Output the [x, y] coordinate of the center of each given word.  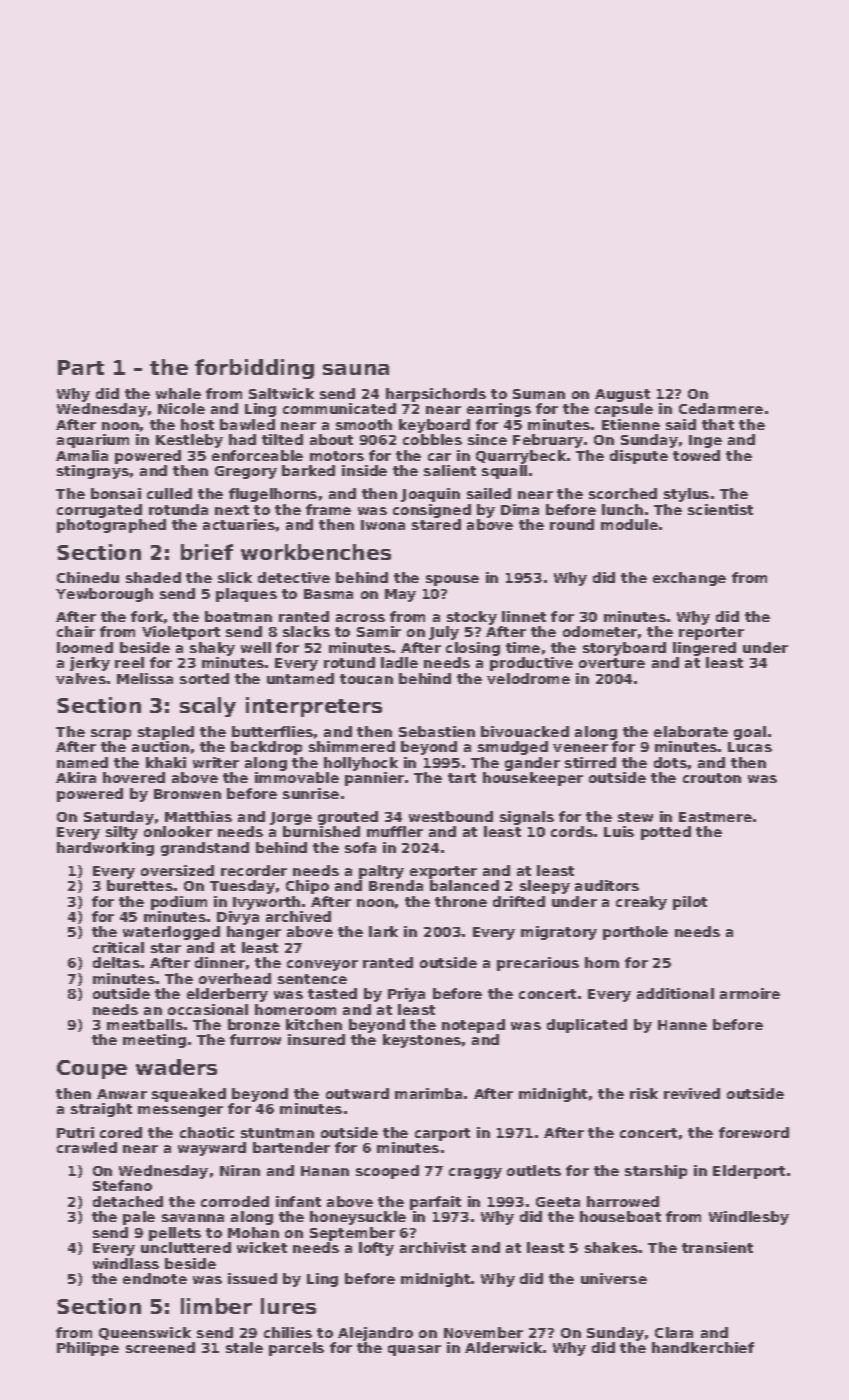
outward [357, 1093]
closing [473, 649]
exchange [689, 579]
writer [216, 762]
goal [750, 733]
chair [76, 631]
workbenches [316, 552]
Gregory [246, 472]
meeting [154, 1041]
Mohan [253, 1232]
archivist [433, 1247]
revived [692, 1093]
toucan [366, 679]
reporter [711, 633]
